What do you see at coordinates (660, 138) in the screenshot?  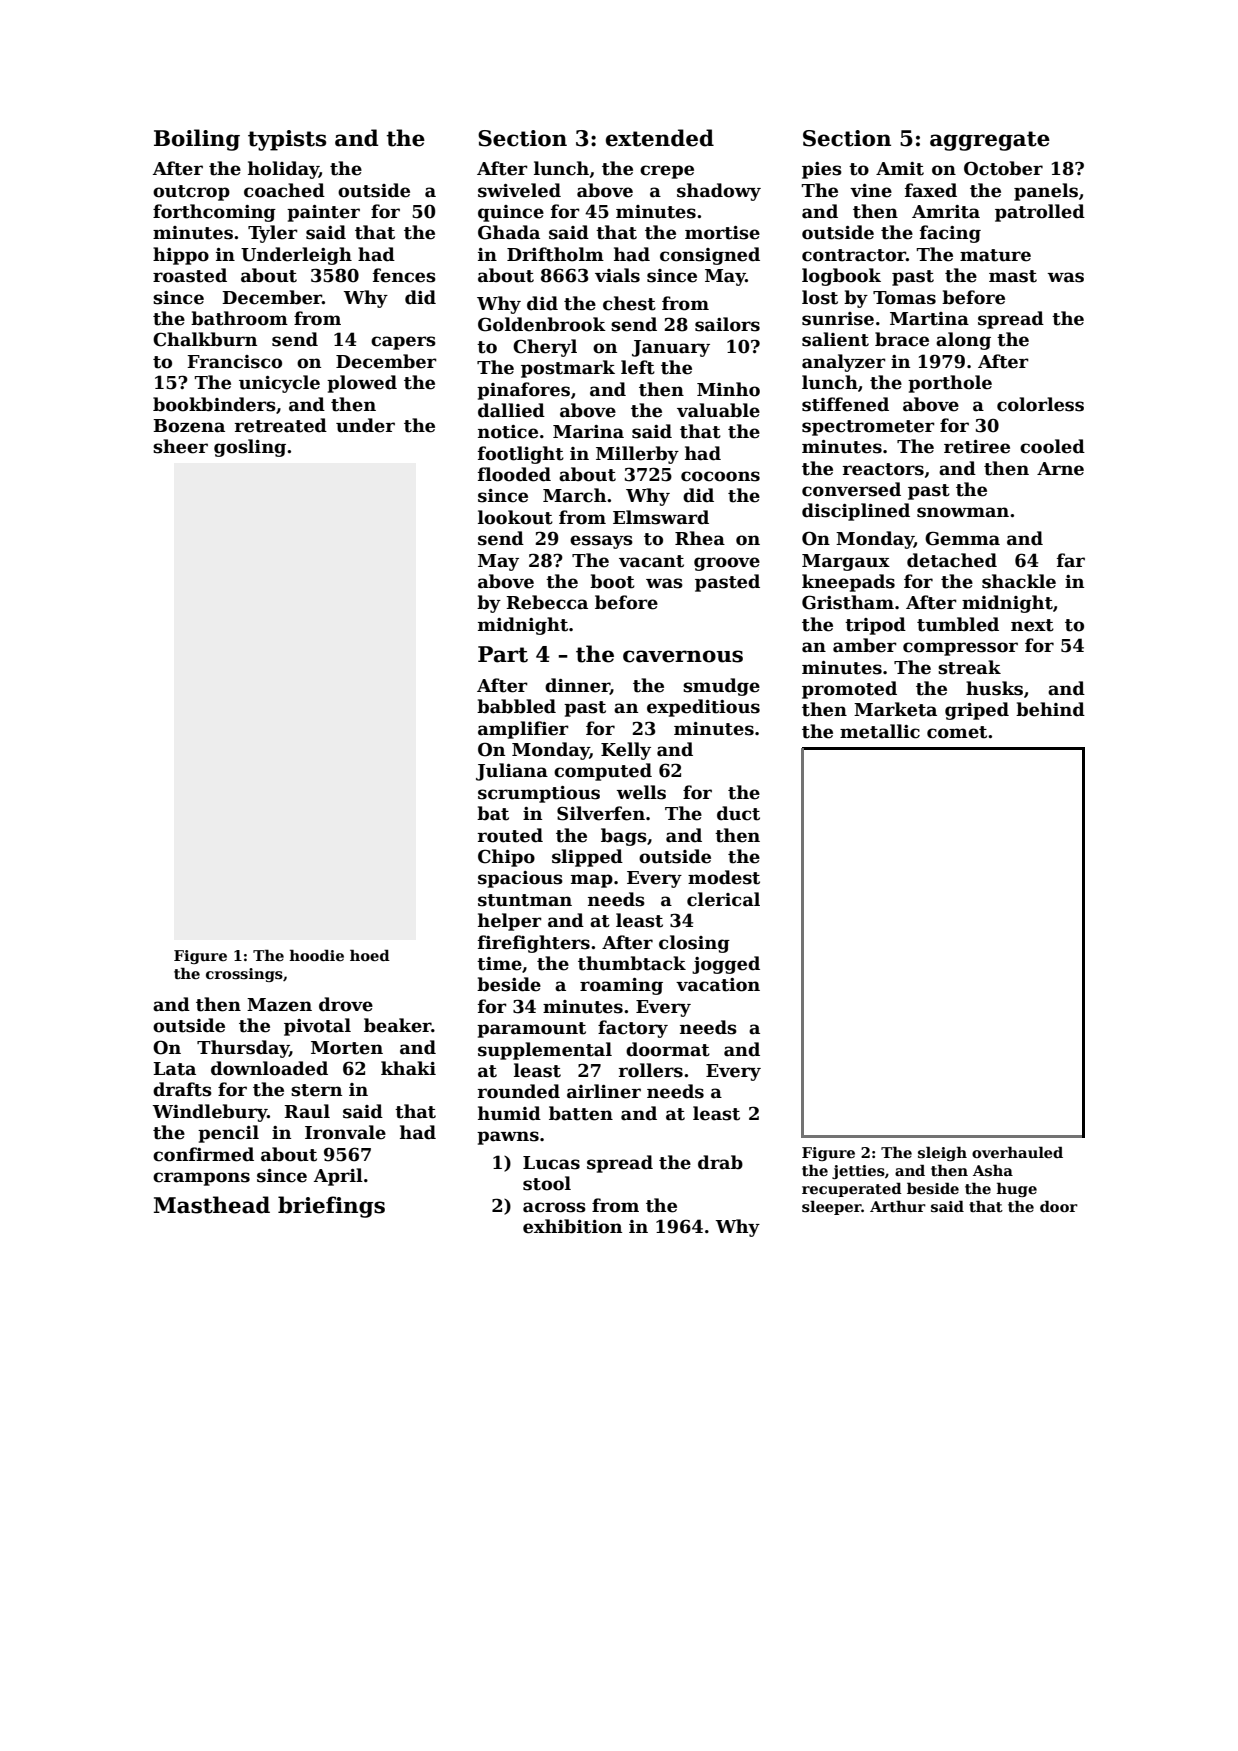 I see `extended` at bounding box center [660, 138].
